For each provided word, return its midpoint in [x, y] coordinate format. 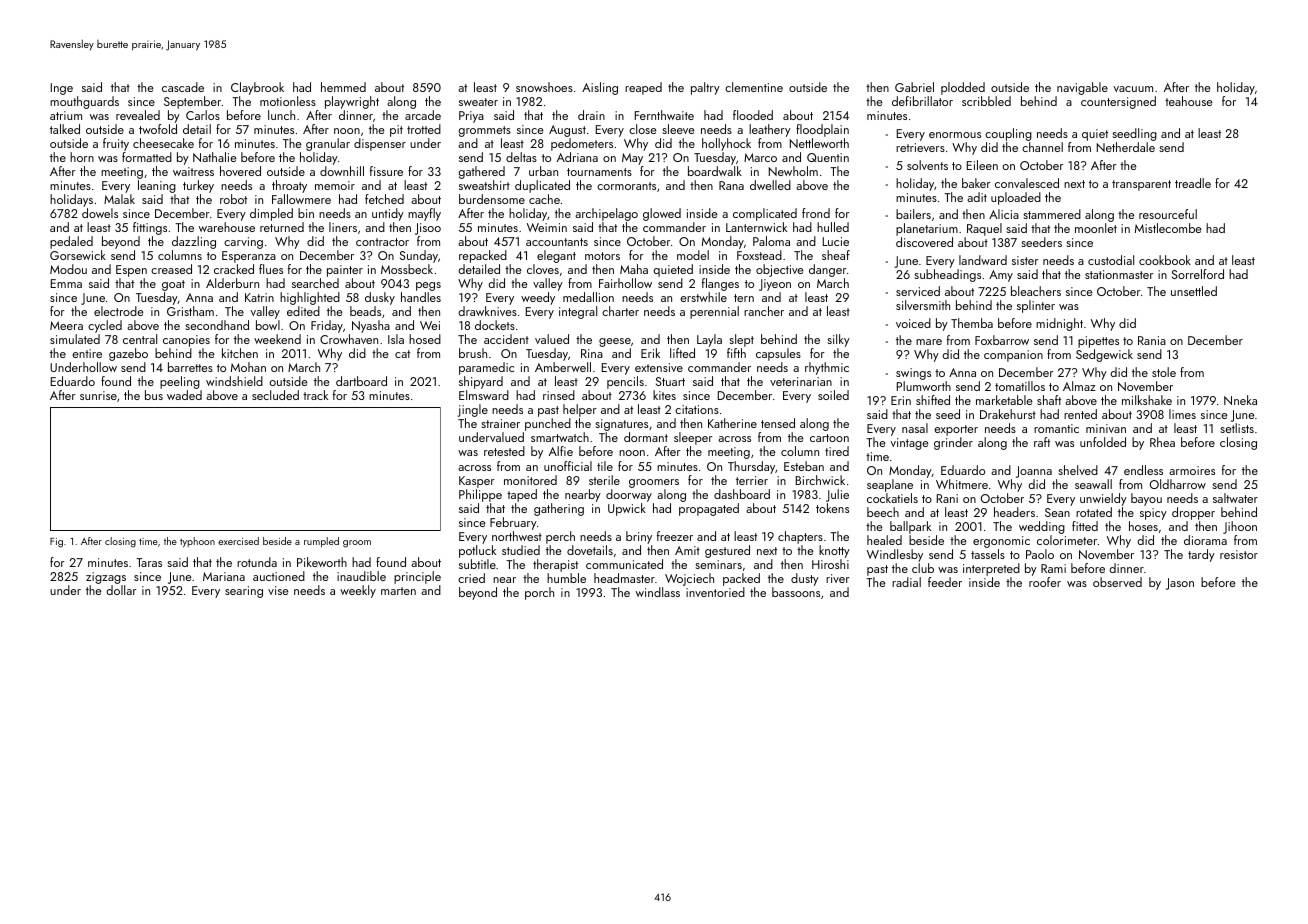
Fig [56, 542]
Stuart [670, 381]
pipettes [1098, 342]
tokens [832, 508]
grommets [484, 131]
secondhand [217, 325]
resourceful [1168, 214]
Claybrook [257, 88]
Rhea [1162, 442]
